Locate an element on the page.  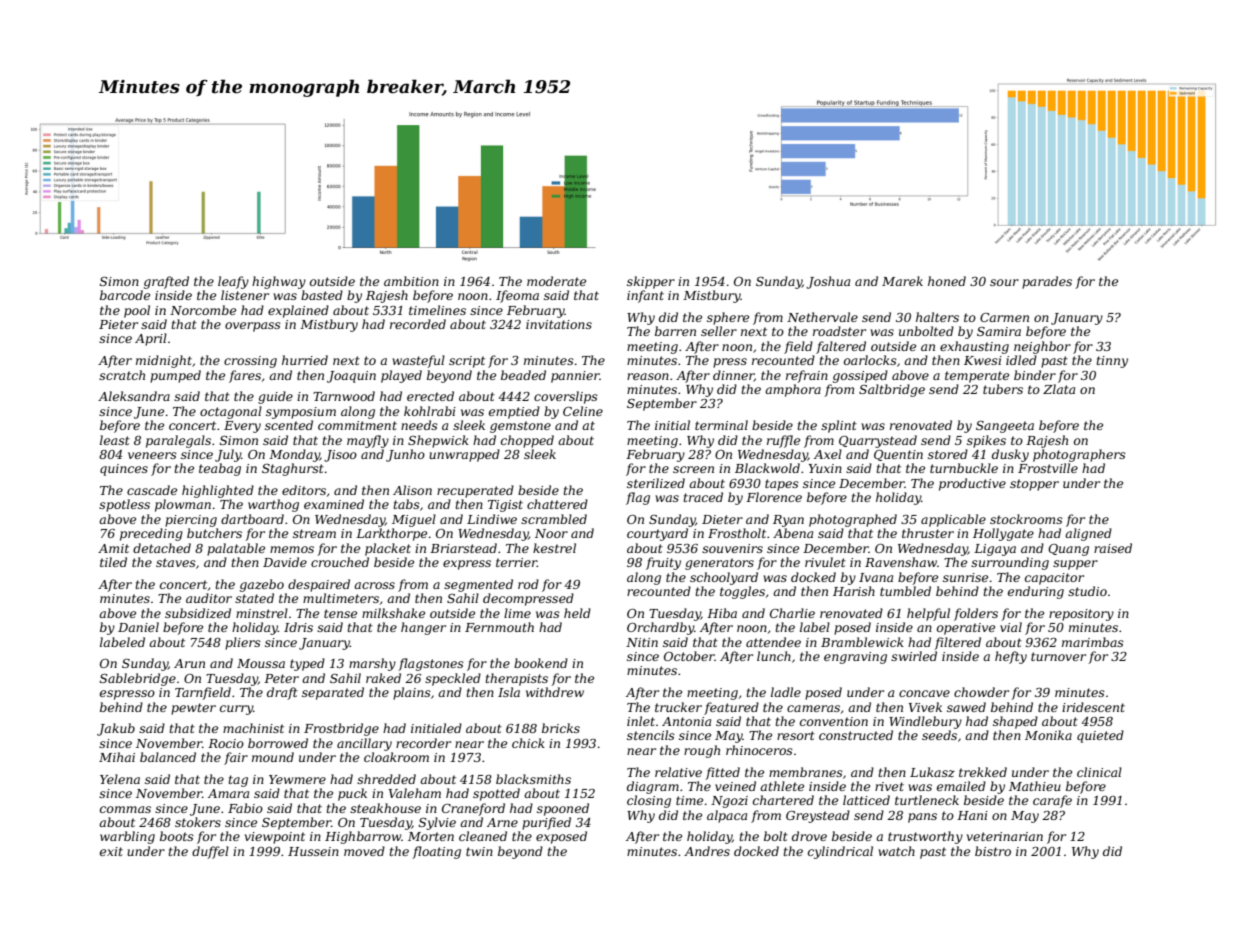
chopped is located at coordinates (527, 441).
